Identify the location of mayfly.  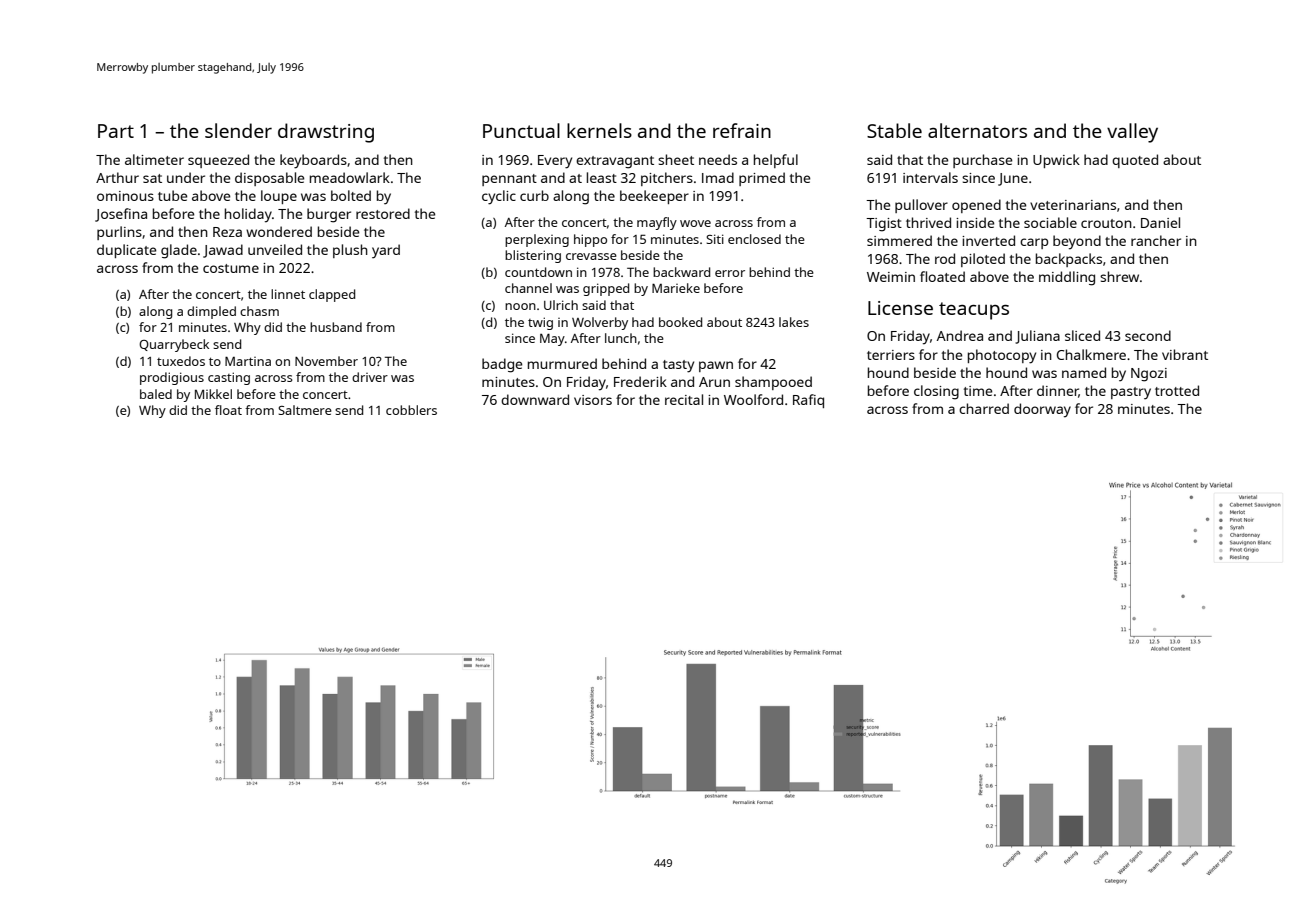
(657, 223).
